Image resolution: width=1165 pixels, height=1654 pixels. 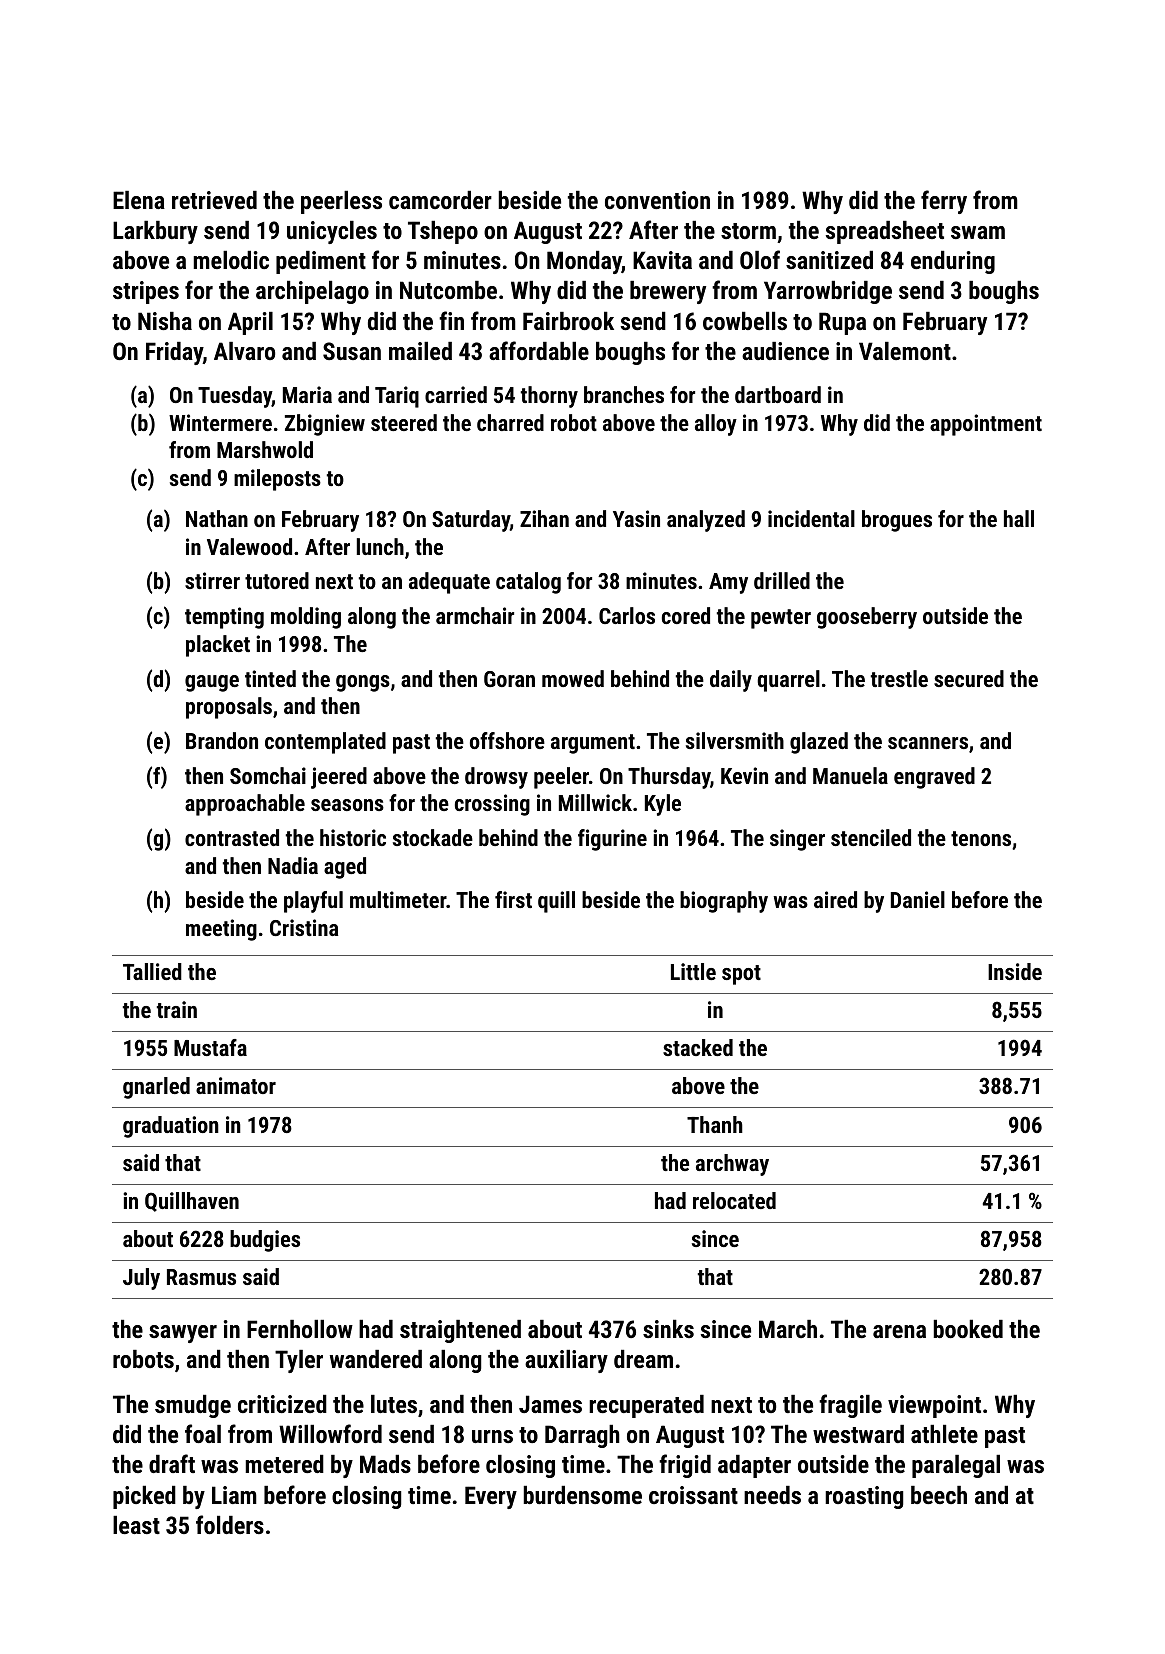 I want to click on beech, so click(x=939, y=1495).
